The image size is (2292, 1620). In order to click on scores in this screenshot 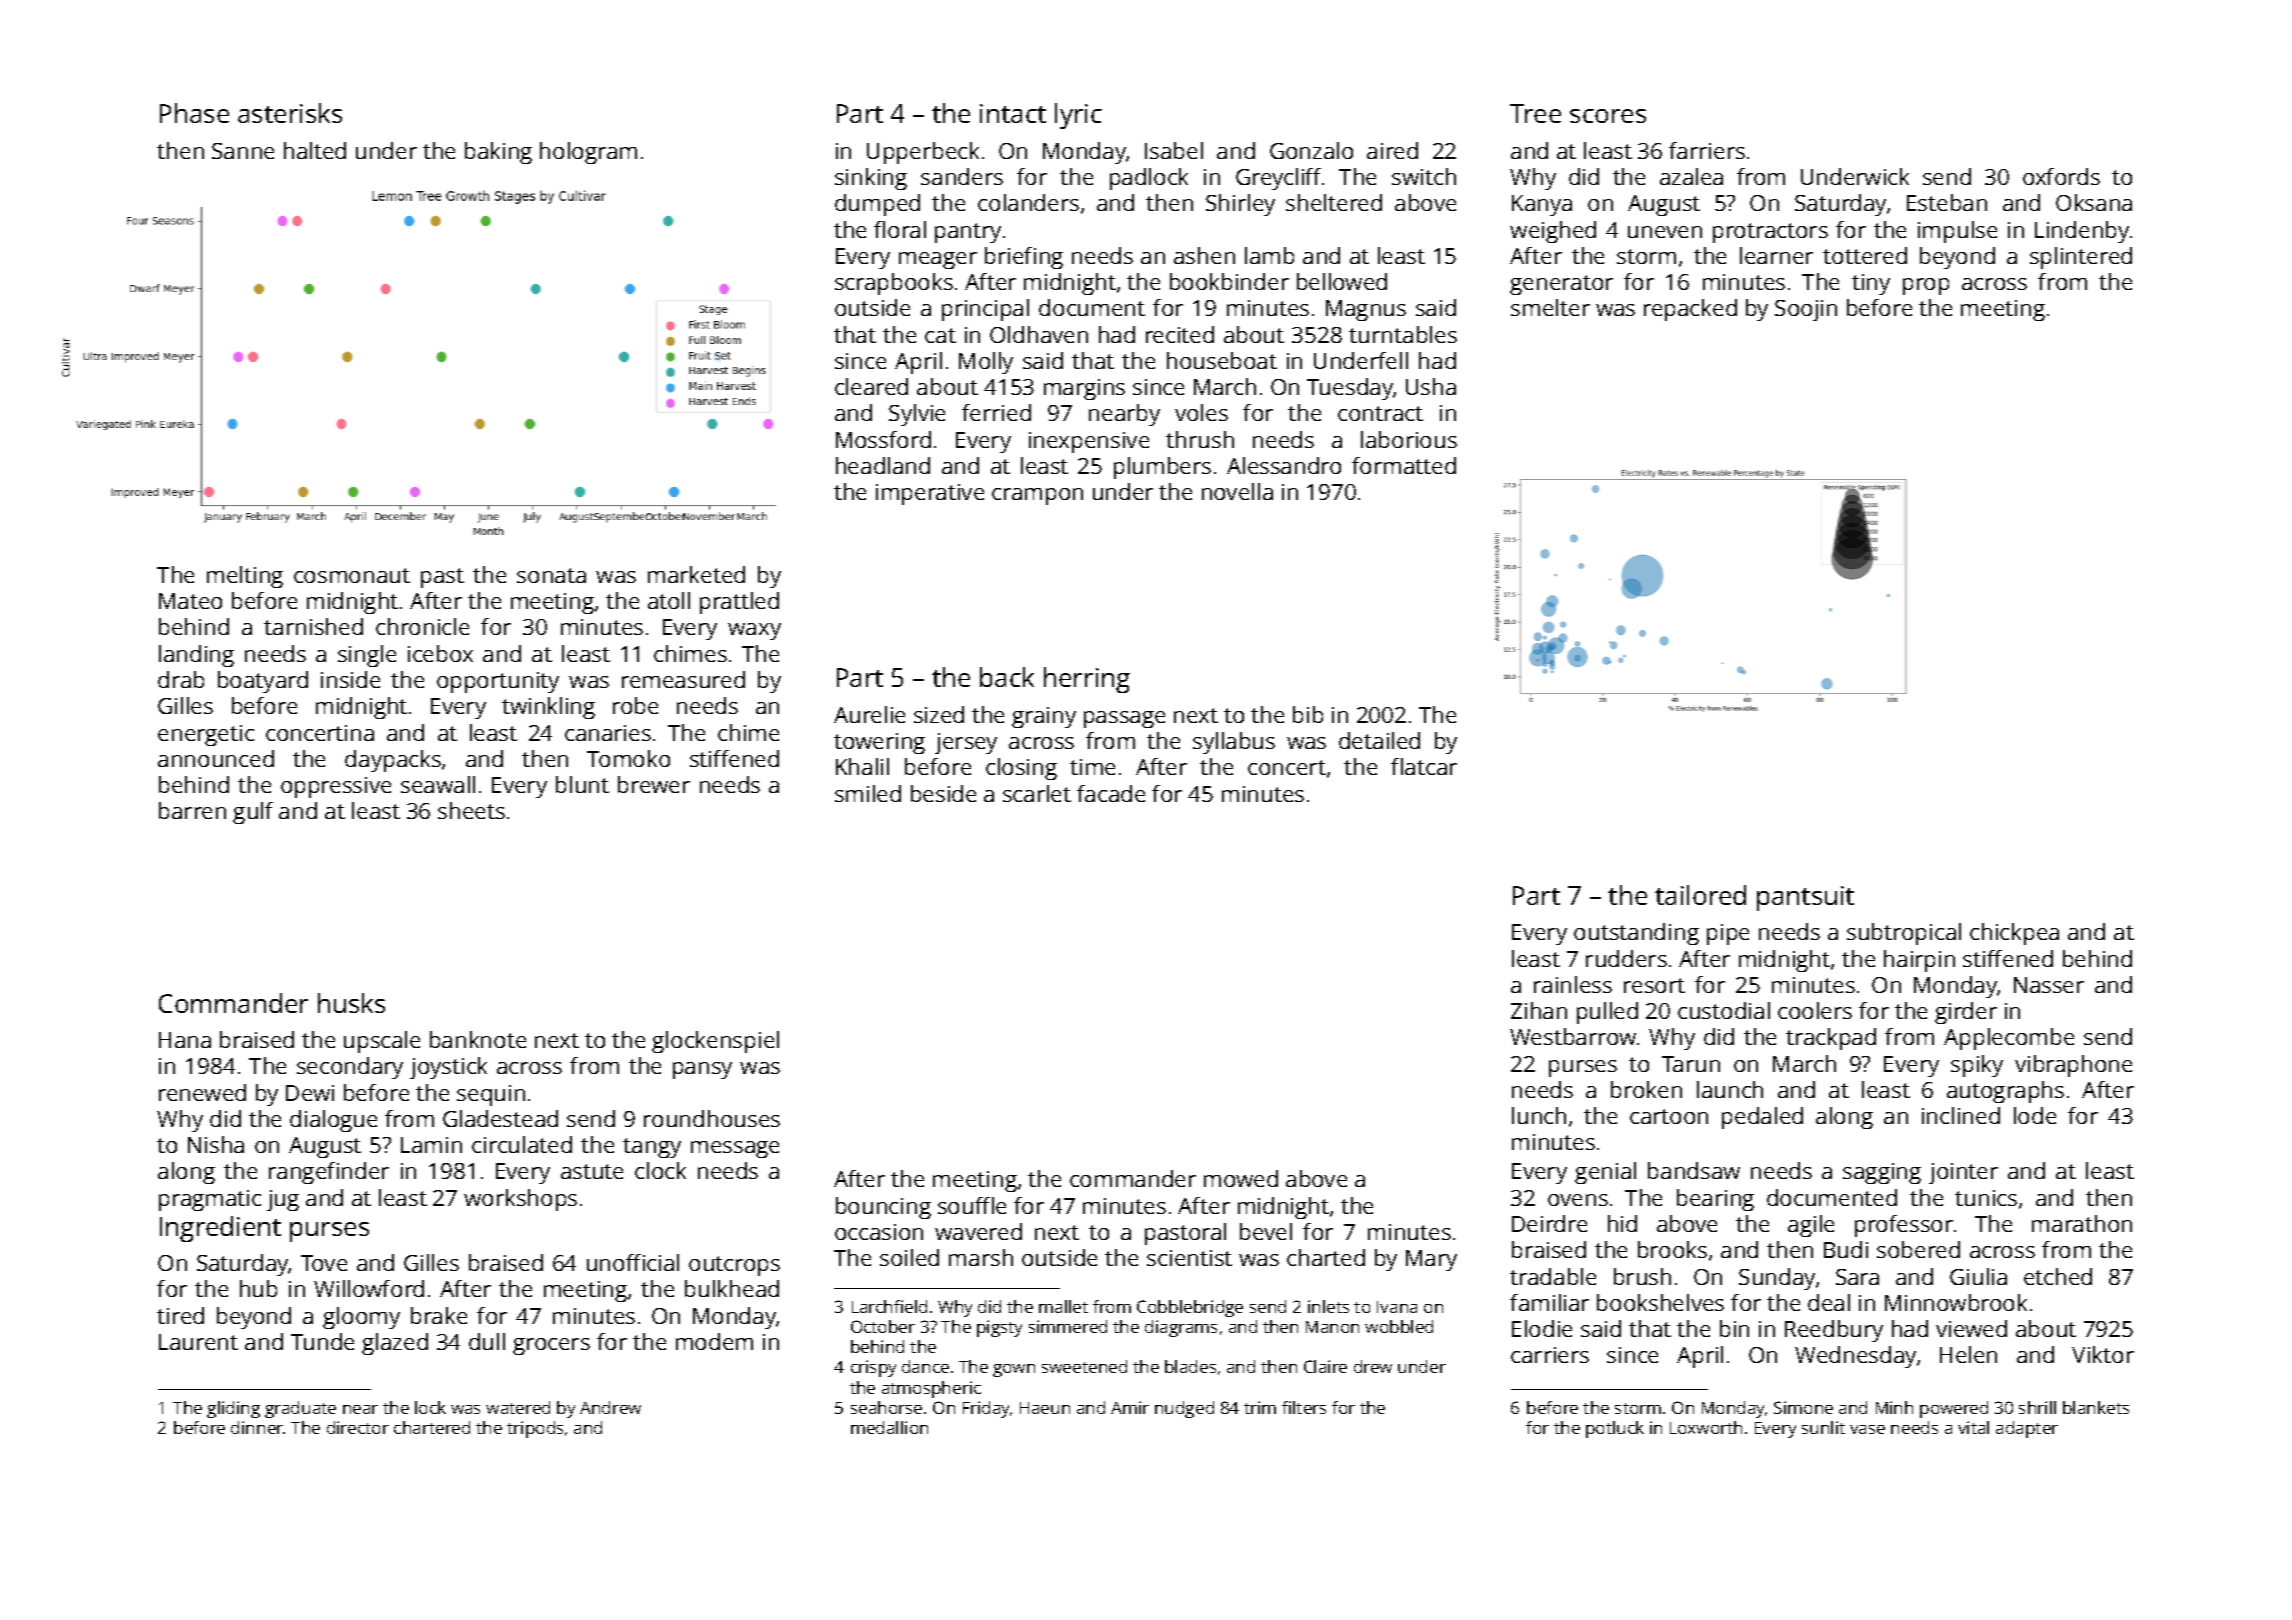, I will do `click(1608, 116)`.
